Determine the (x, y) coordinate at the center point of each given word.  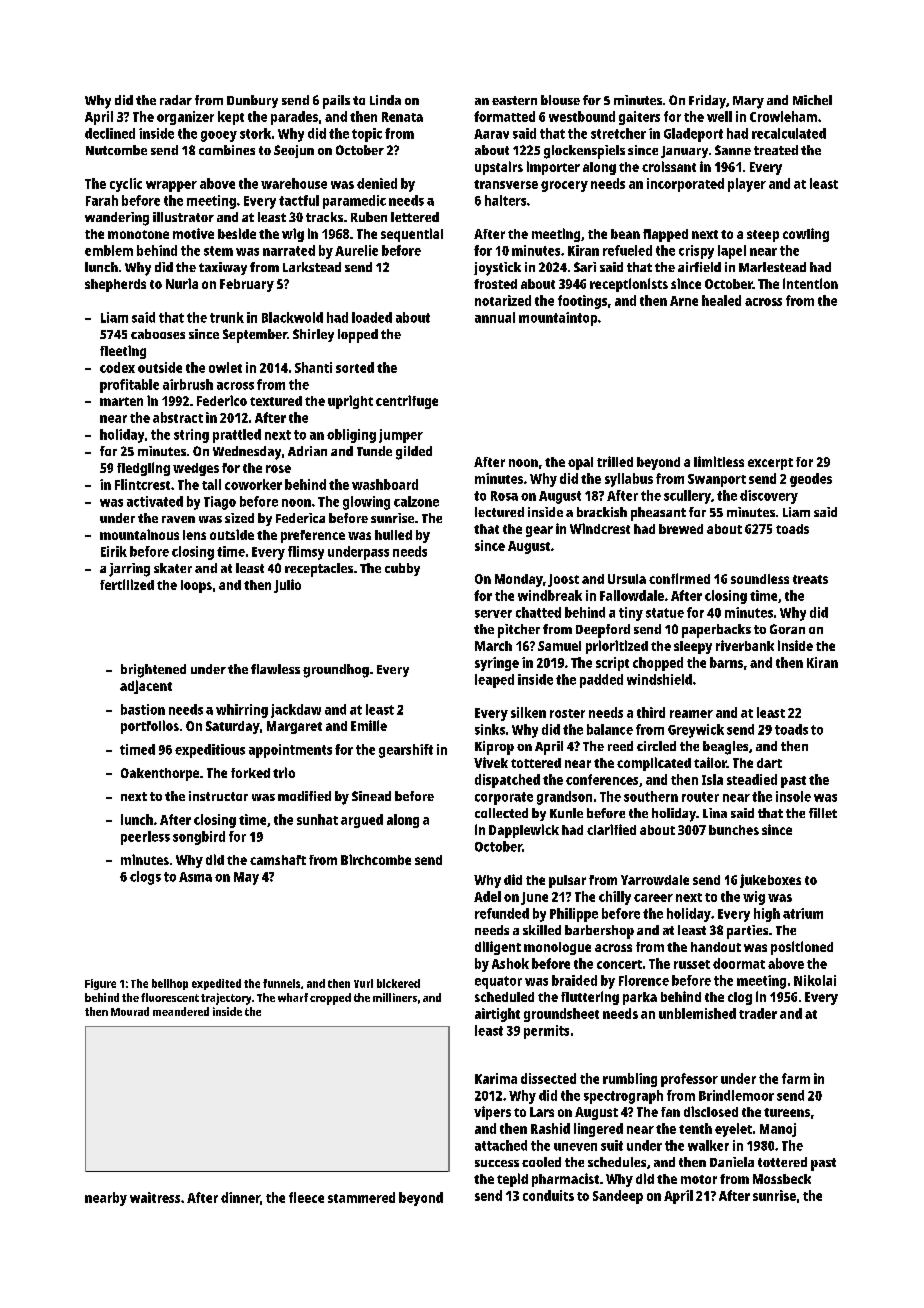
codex (117, 367)
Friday (707, 102)
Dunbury (252, 101)
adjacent (146, 687)
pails (336, 102)
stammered (361, 1197)
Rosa (504, 496)
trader (758, 1013)
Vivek (491, 762)
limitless (719, 461)
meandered (181, 1011)
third (651, 712)
